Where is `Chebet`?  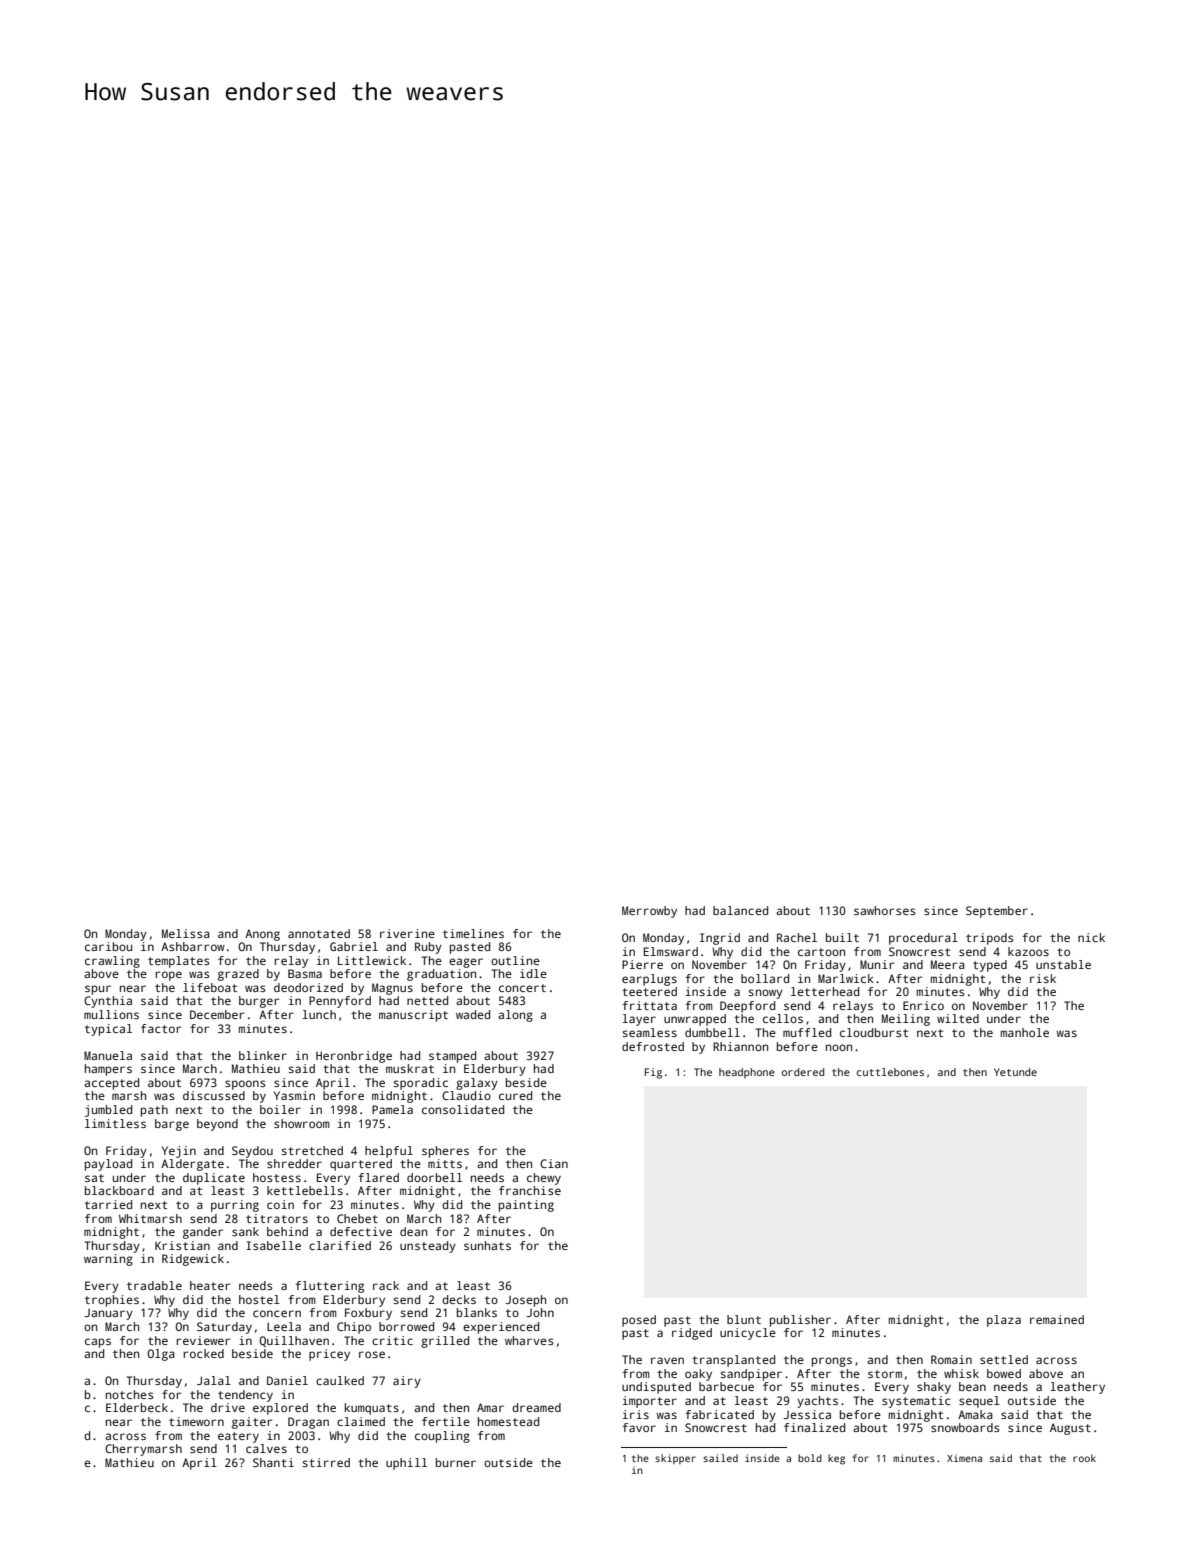 Chebet is located at coordinates (357, 1218).
